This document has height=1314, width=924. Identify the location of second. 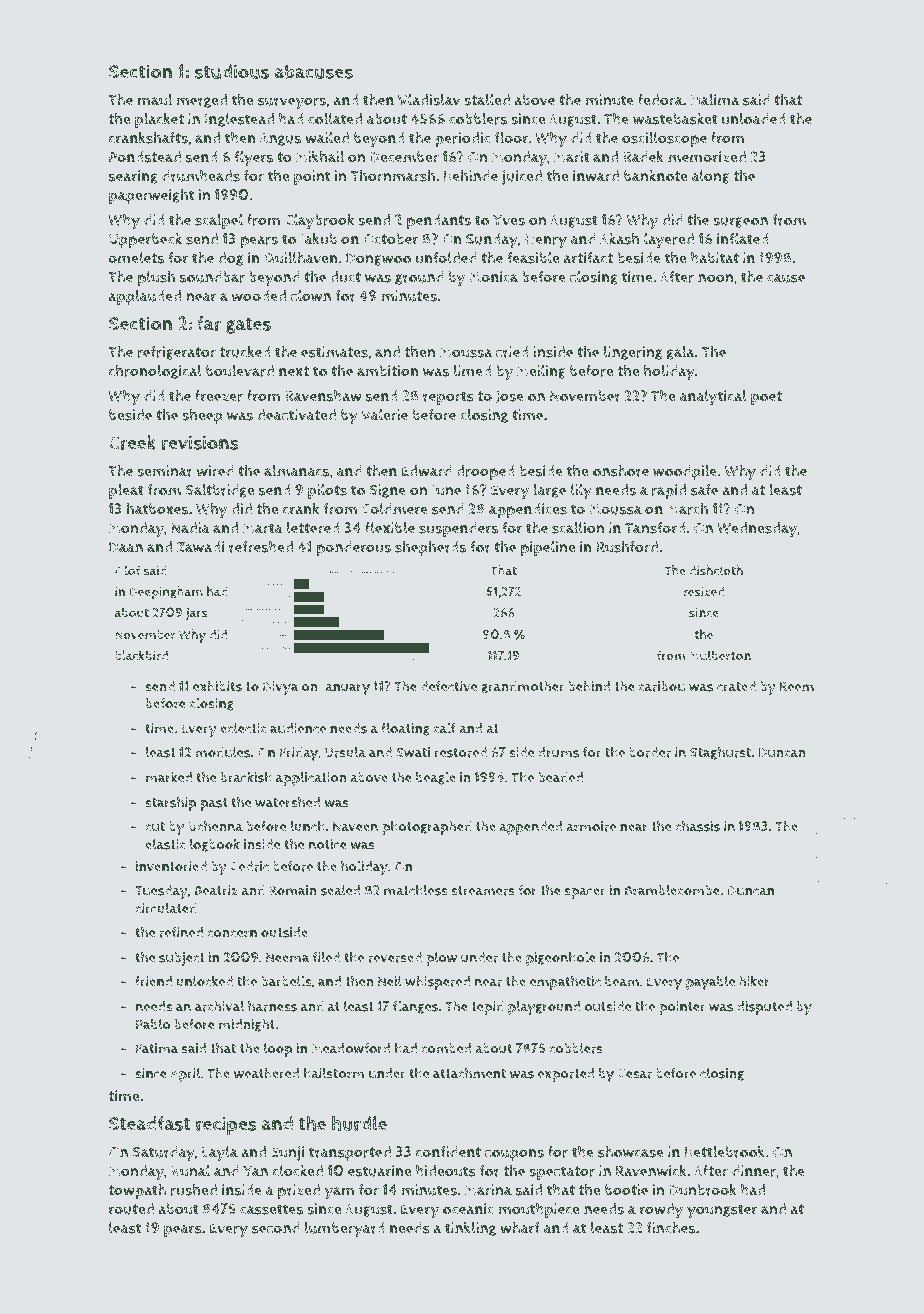
(276, 1228).
